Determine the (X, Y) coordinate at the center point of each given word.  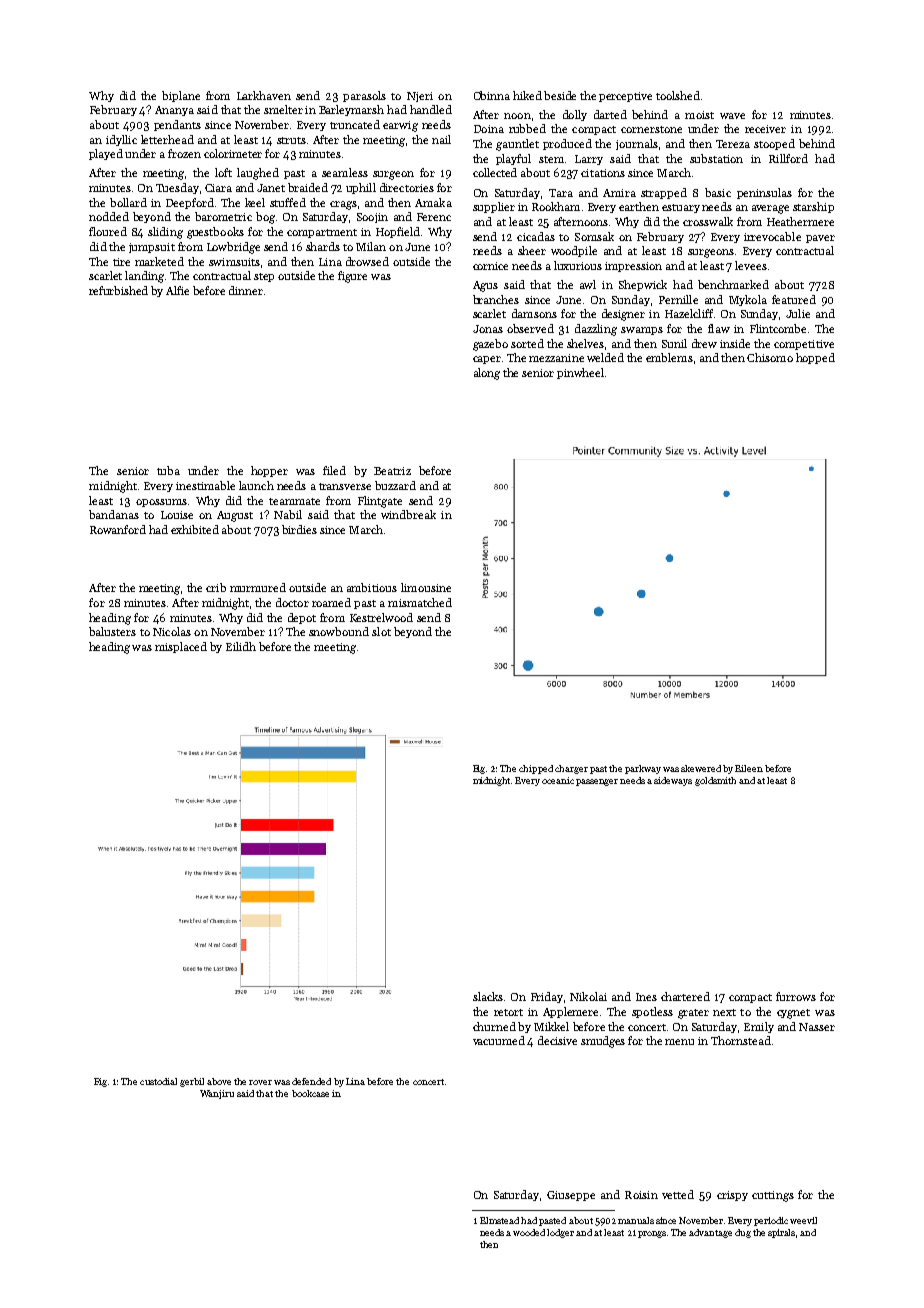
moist (699, 115)
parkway (643, 769)
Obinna (492, 95)
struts (291, 140)
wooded (529, 1232)
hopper (269, 471)
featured (794, 299)
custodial (158, 1081)
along (487, 374)
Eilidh (241, 646)
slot (381, 631)
